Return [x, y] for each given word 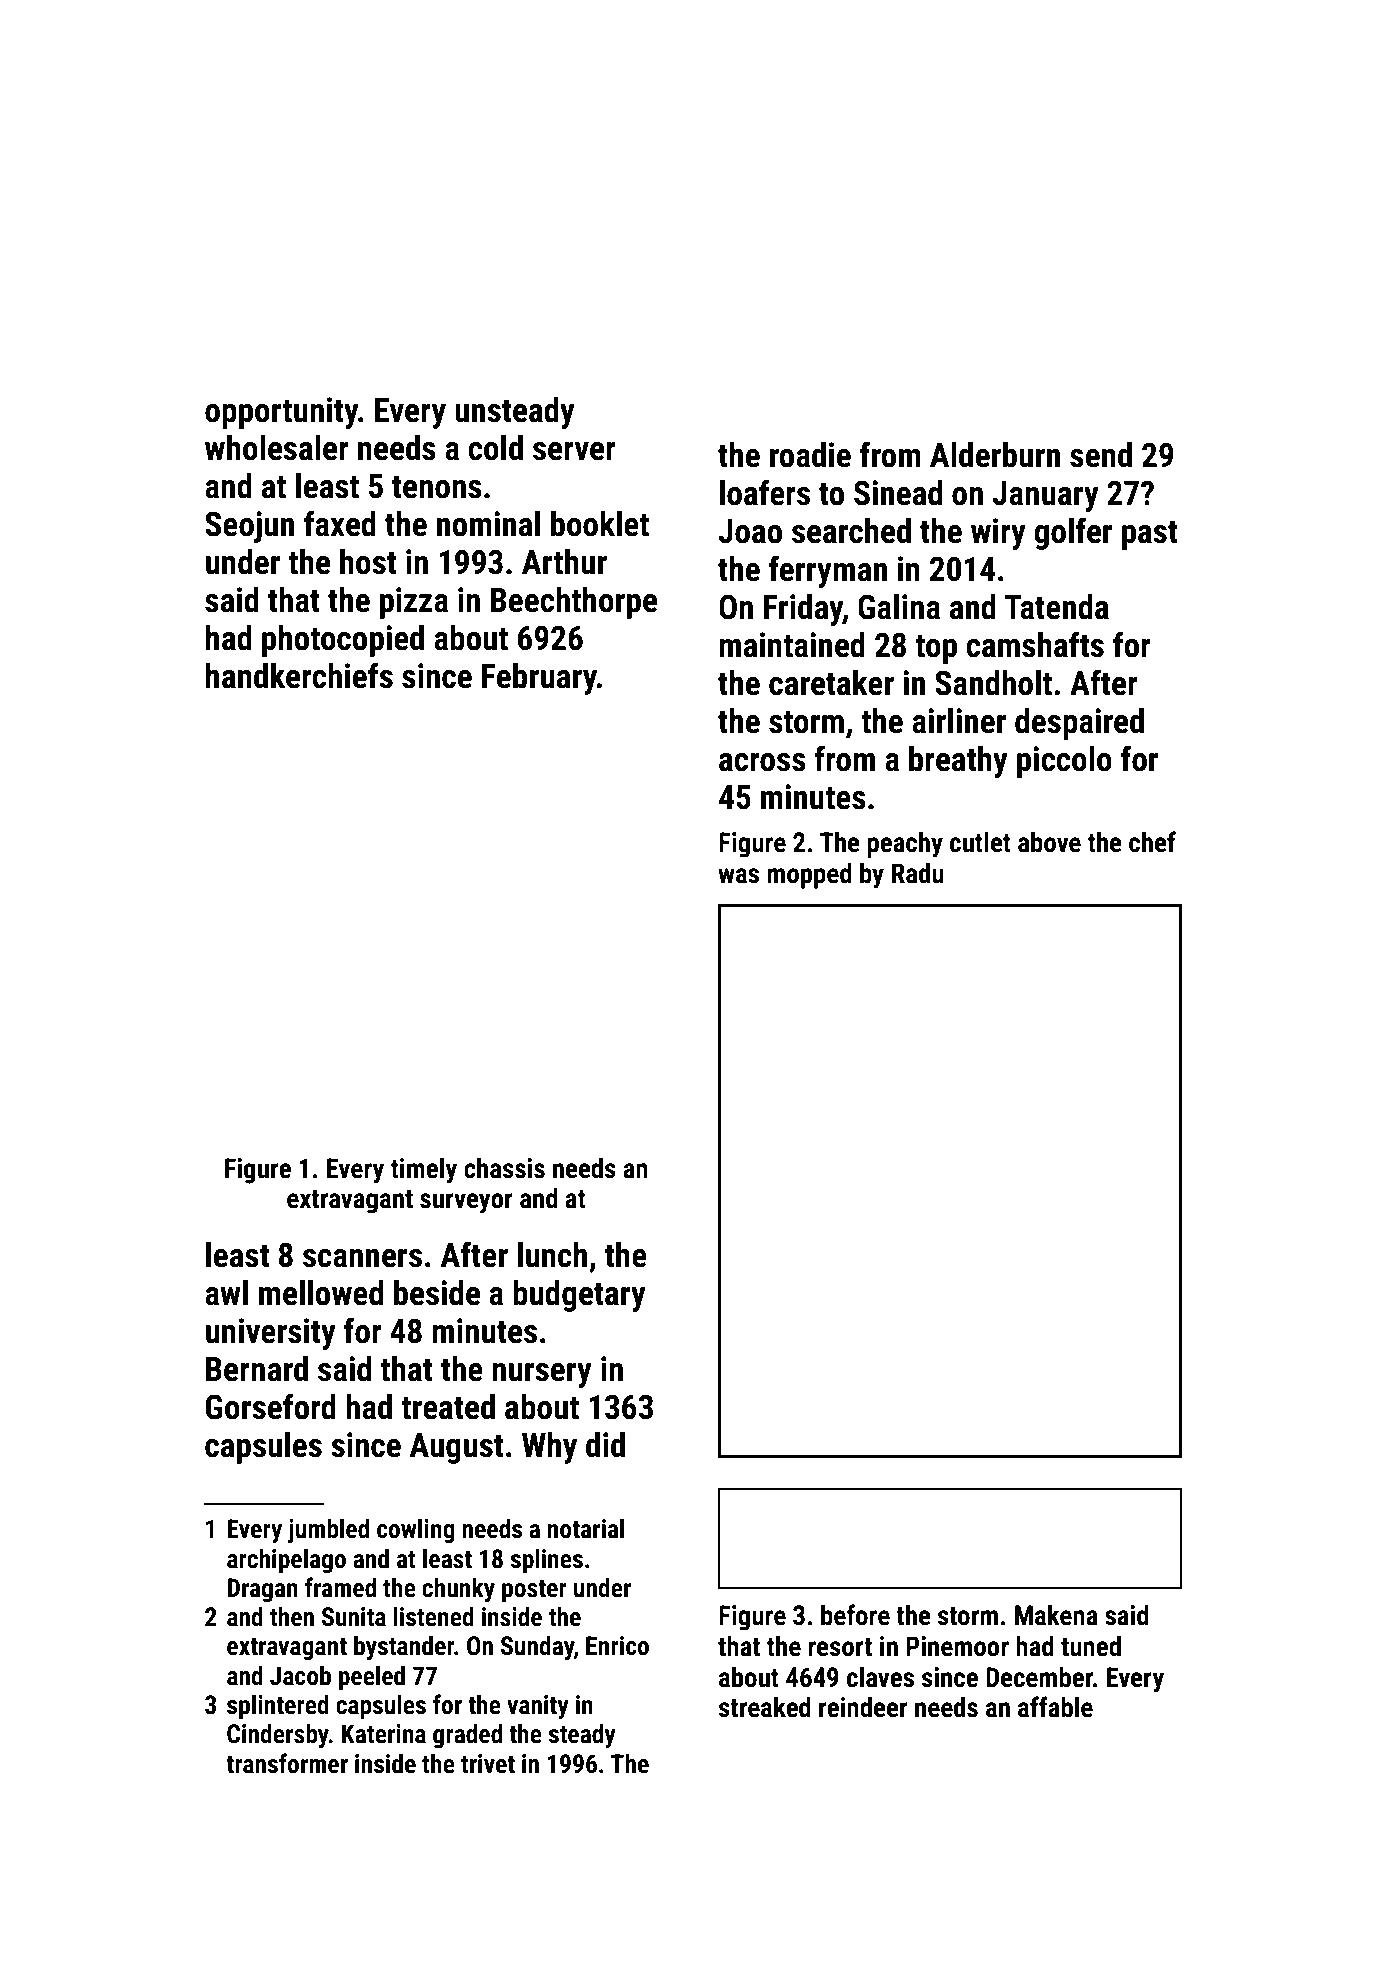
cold [495, 448]
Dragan [262, 1590]
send [1101, 455]
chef [1152, 842]
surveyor [466, 1203]
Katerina [383, 1734]
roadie [810, 455]
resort [840, 1647]
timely [424, 1170]
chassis [504, 1168]
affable [1055, 1707]
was [738, 876]
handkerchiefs [299, 675]
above [1049, 842]
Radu [918, 873]
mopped [809, 875]
